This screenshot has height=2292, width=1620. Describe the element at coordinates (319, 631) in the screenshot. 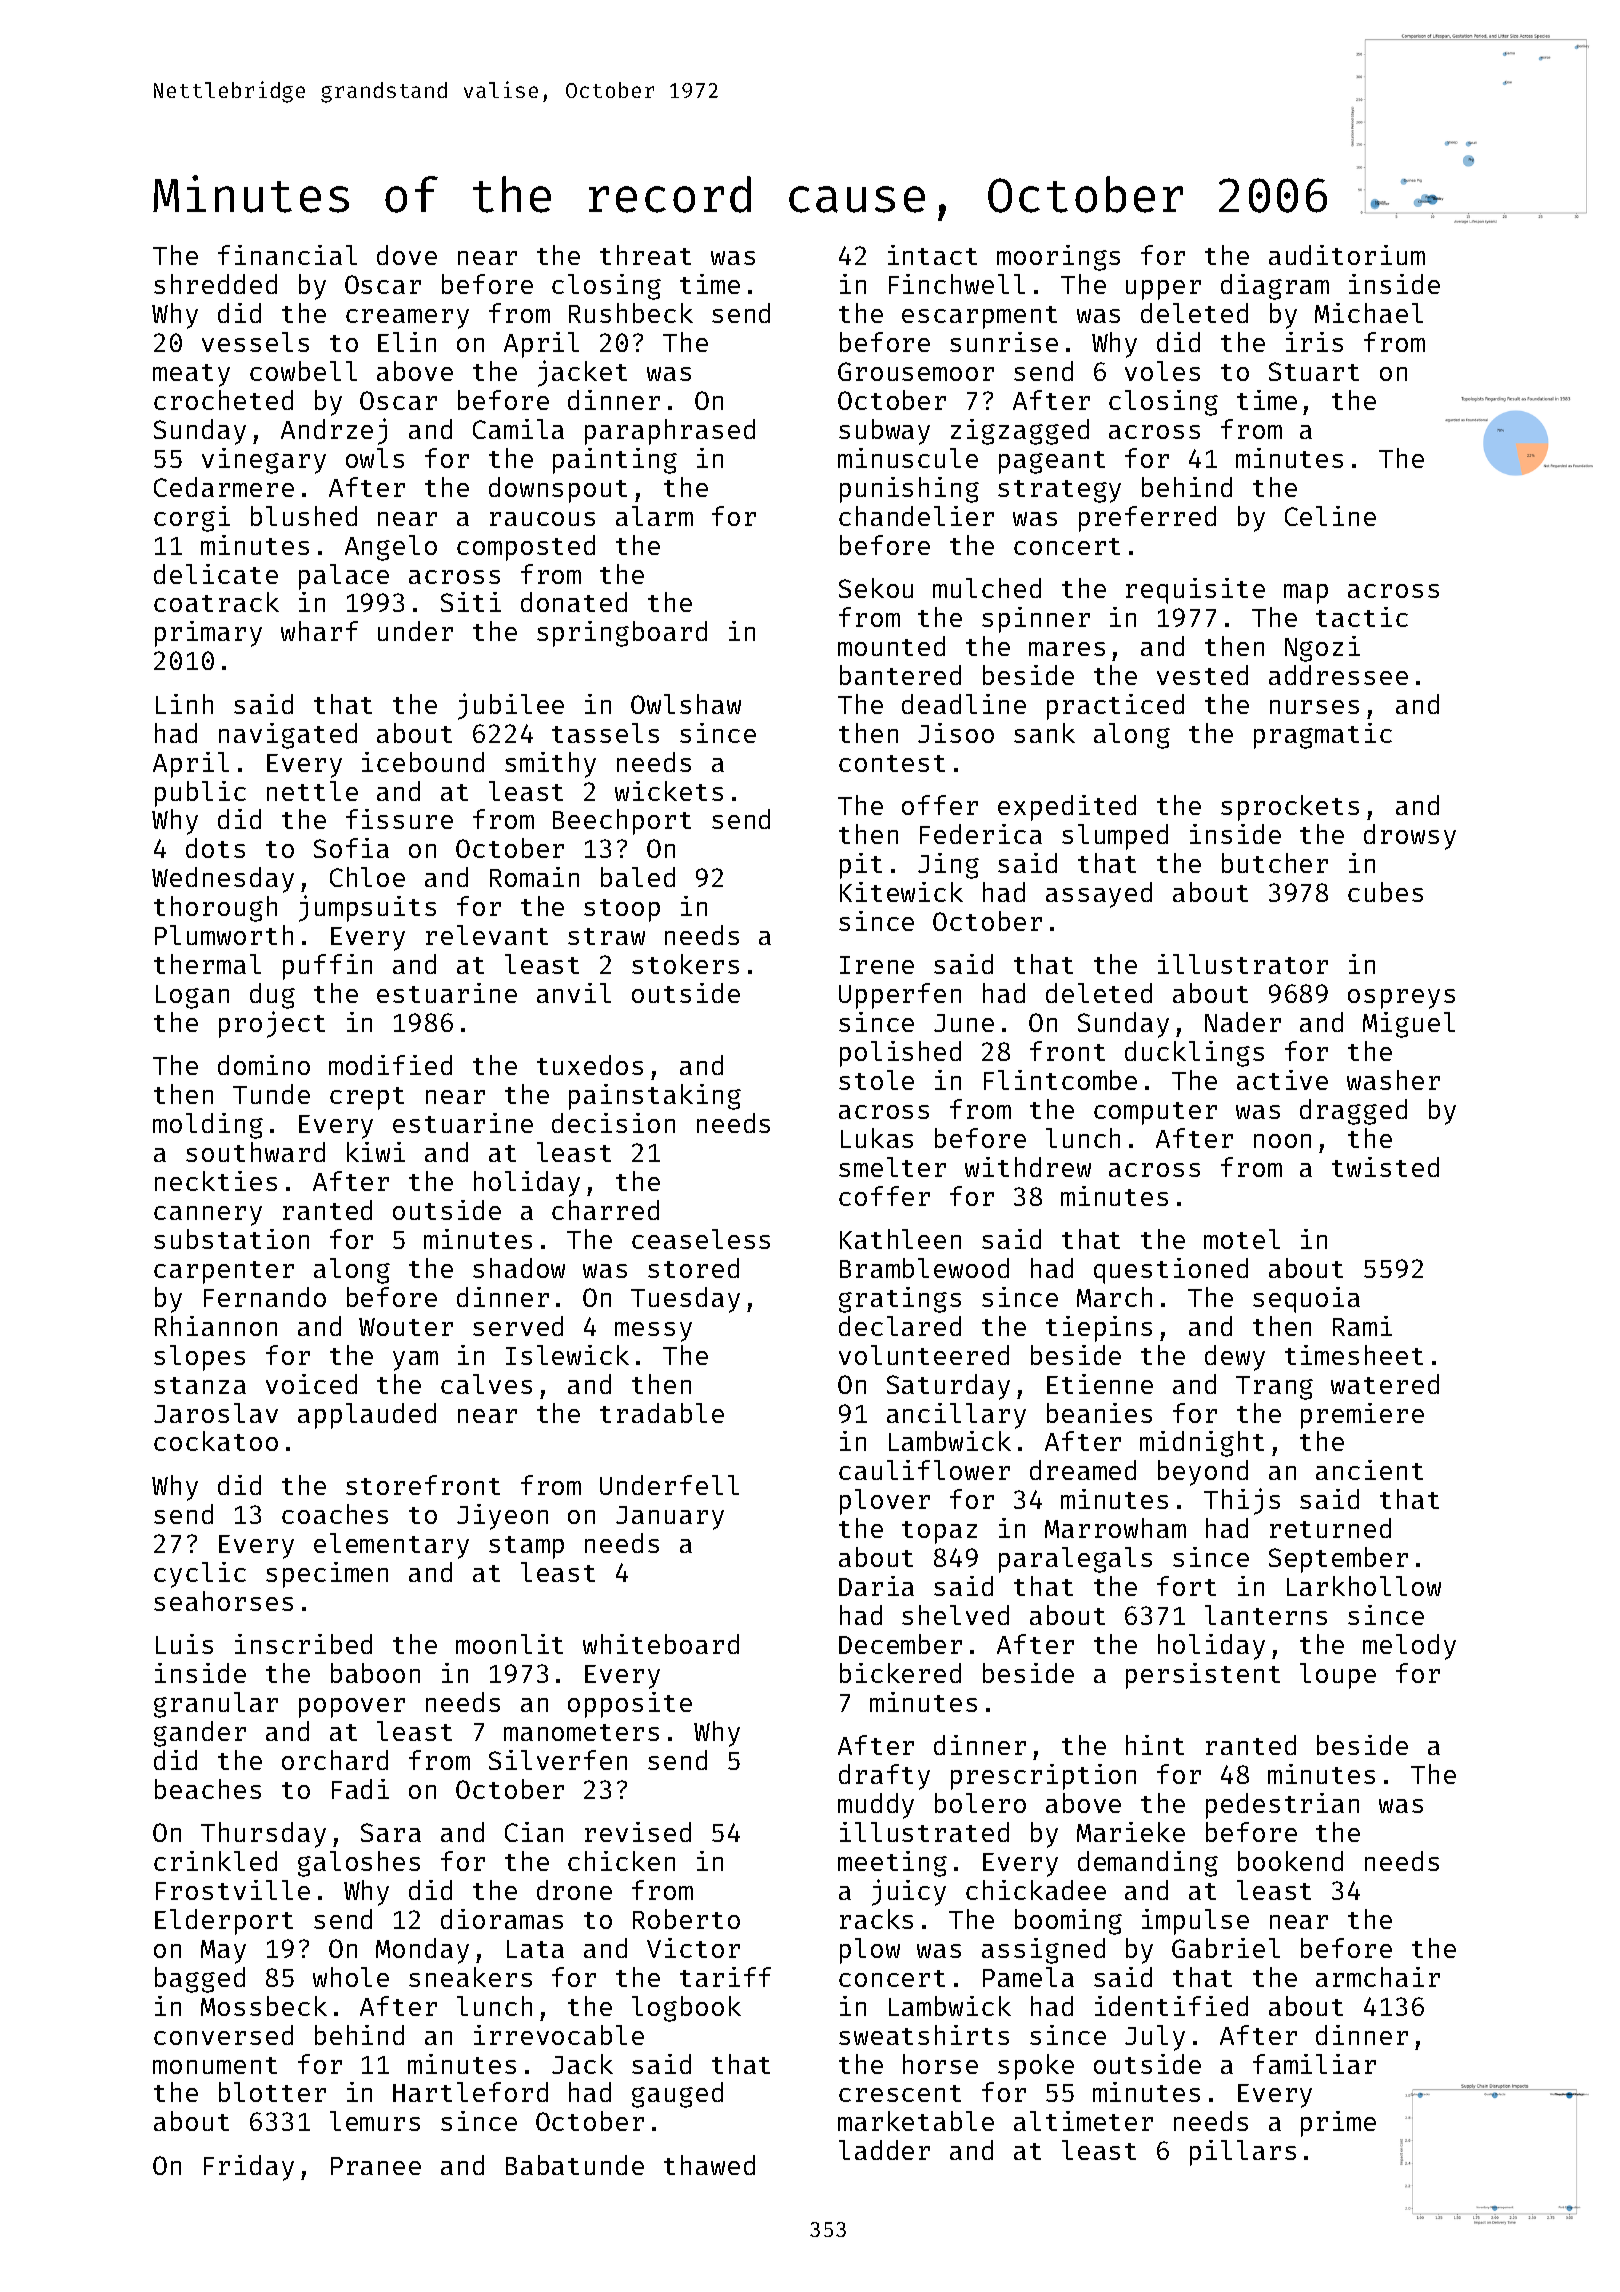

I see `wharf` at that location.
